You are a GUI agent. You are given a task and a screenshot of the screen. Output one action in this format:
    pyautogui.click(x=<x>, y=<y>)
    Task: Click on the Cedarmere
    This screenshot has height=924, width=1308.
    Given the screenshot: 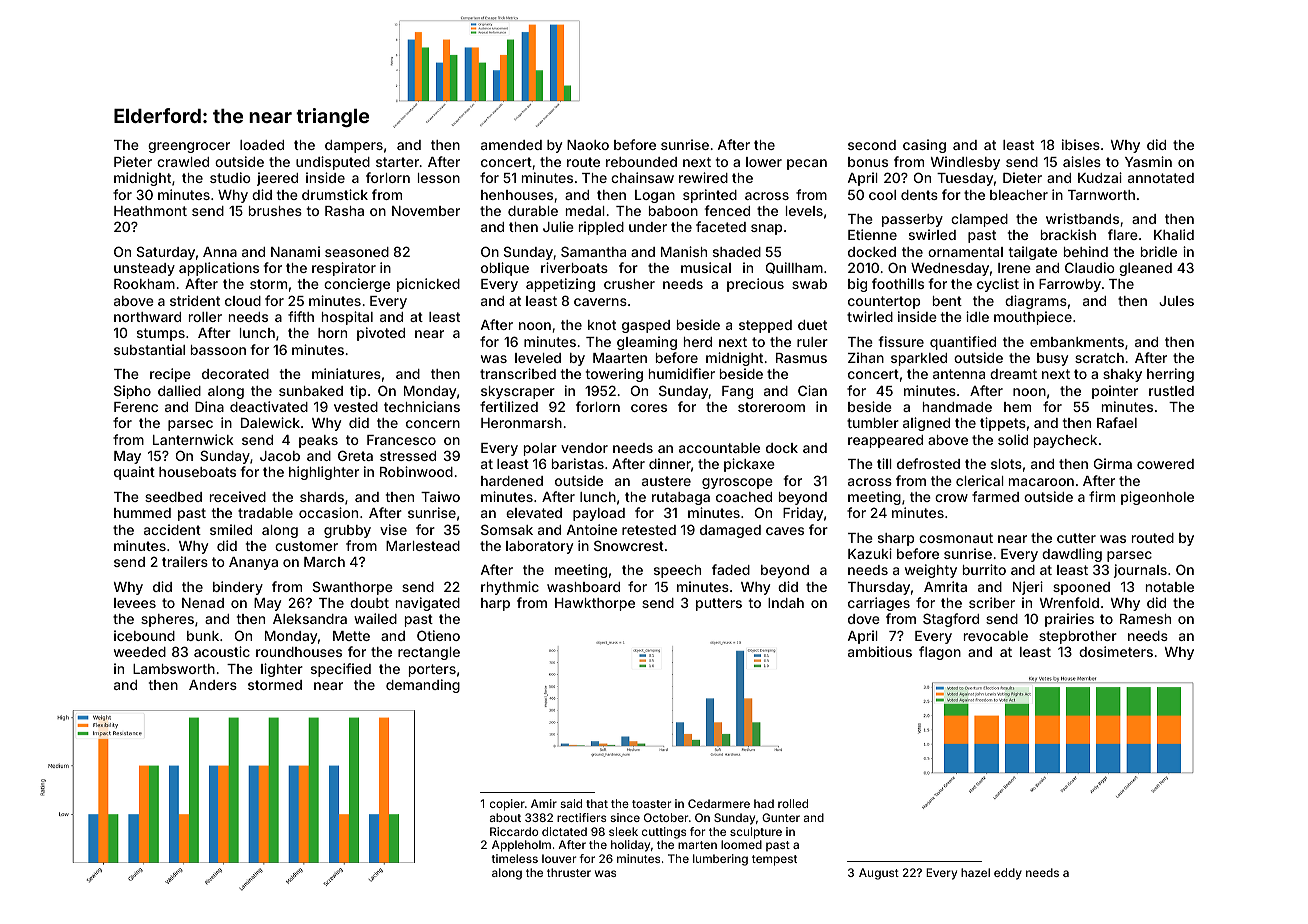 What is the action you would take?
    pyautogui.click(x=719, y=803)
